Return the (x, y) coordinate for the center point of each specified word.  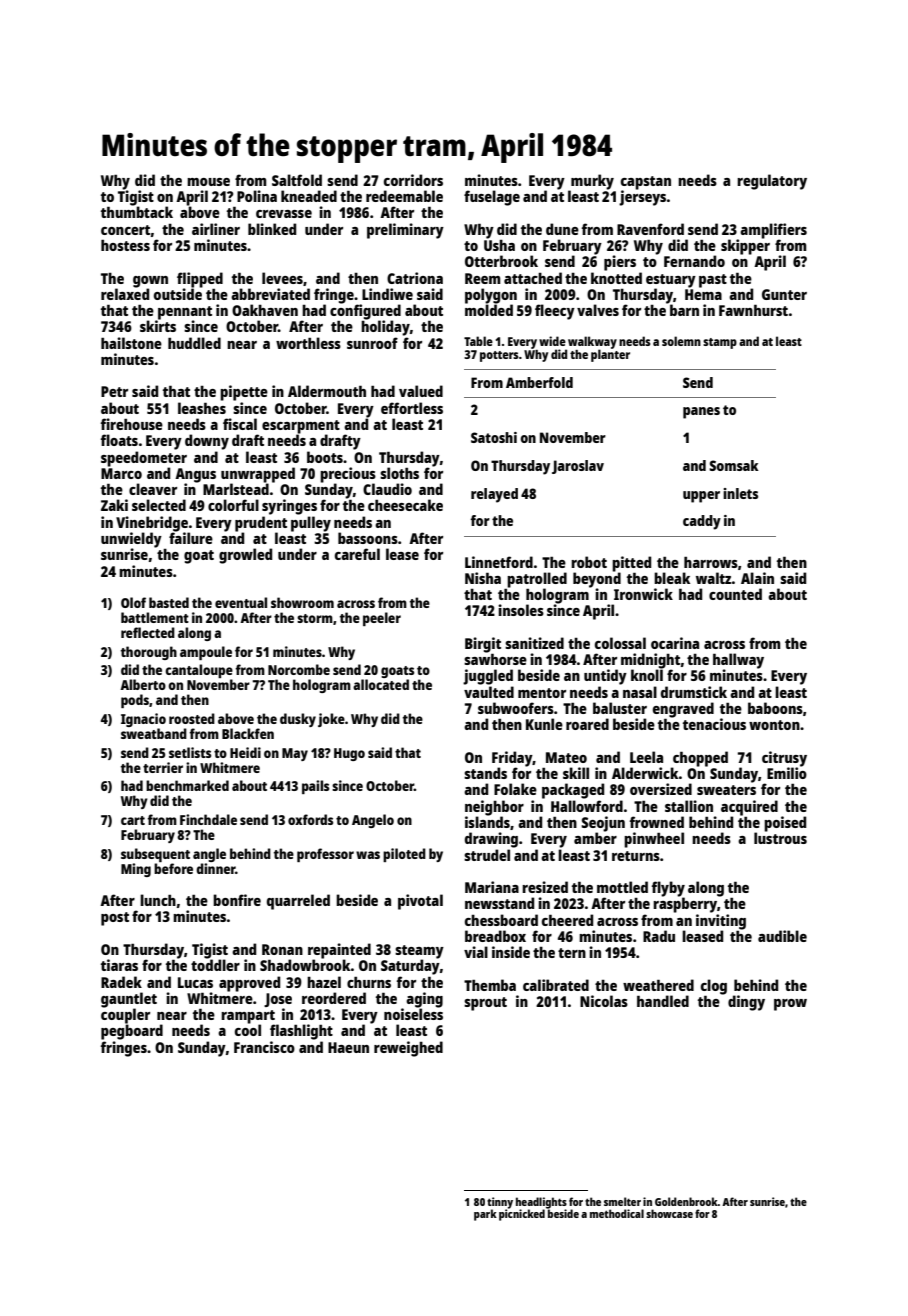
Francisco (264, 1047)
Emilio (787, 773)
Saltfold (297, 180)
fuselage (492, 198)
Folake (515, 789)
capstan (646, 183)
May (295, 754)
